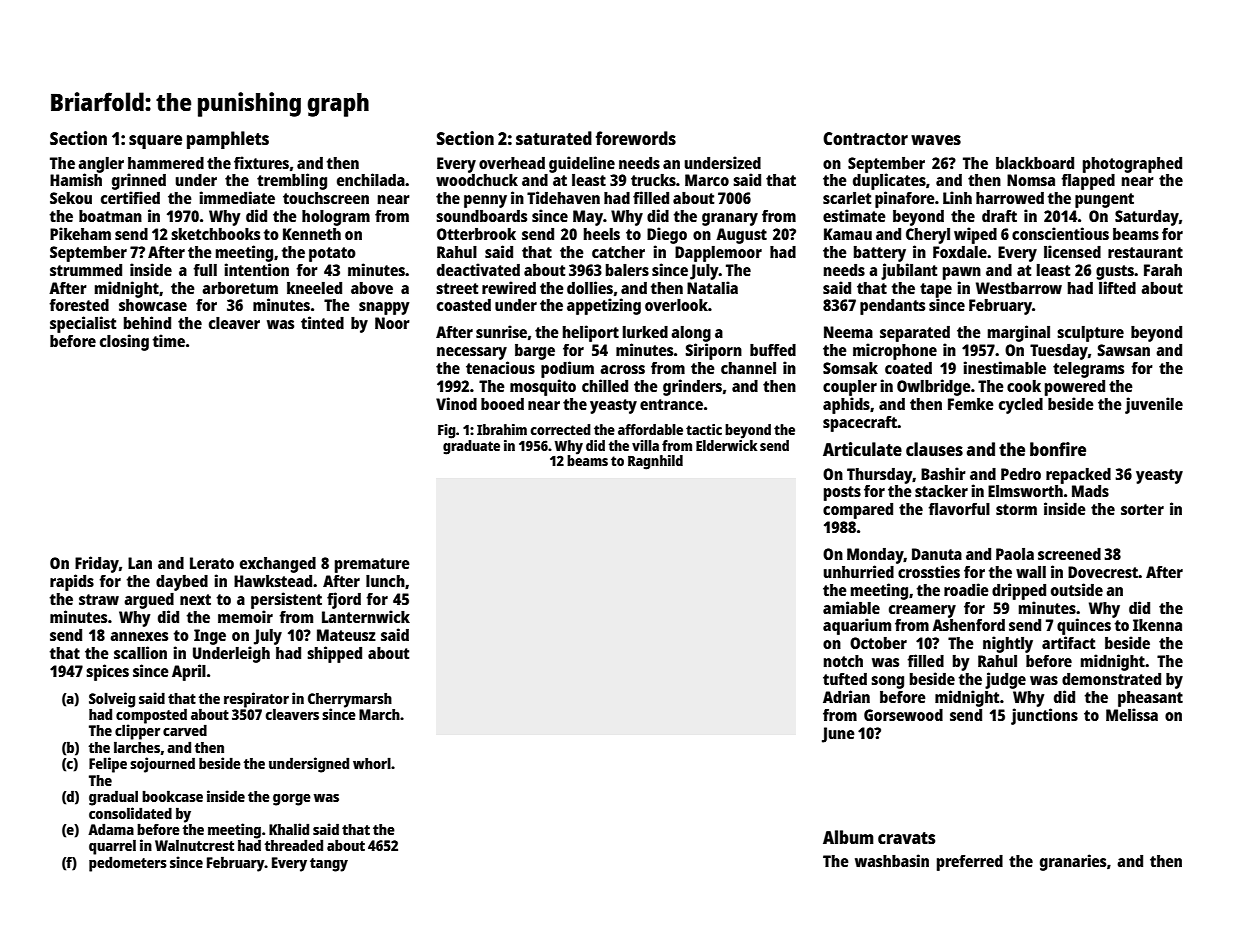 This screenshot has height=952, width=1233. Describe the element at coordinates (851, 607) in the screenshot. I see `amiable` at that location.
